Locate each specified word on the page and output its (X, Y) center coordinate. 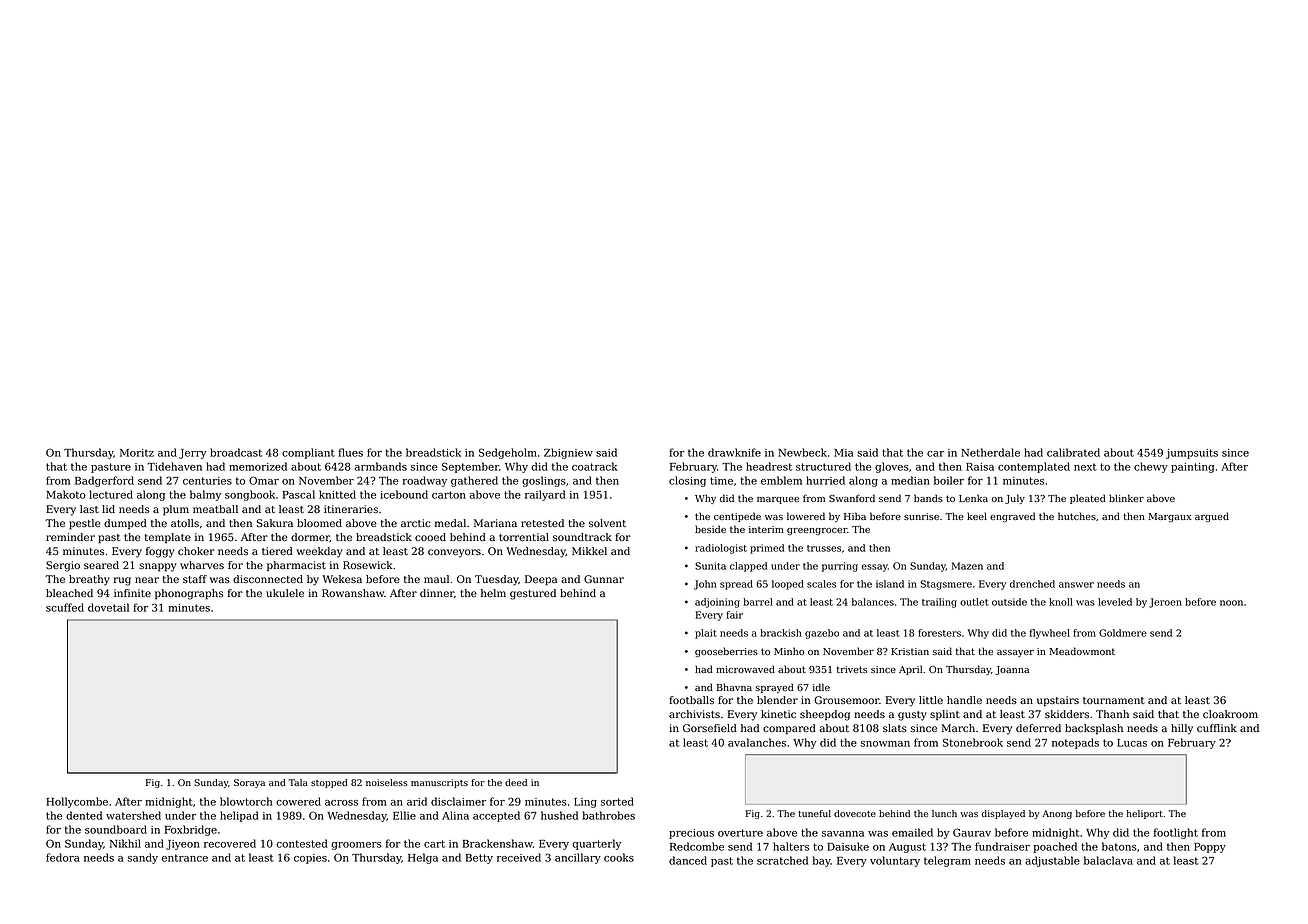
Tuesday (496, 580)
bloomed (319, 523)
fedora (63, 857)
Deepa (541, 580)
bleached (69, 593)
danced (688, 860)
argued (1212, 517)
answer (1076, 585)
